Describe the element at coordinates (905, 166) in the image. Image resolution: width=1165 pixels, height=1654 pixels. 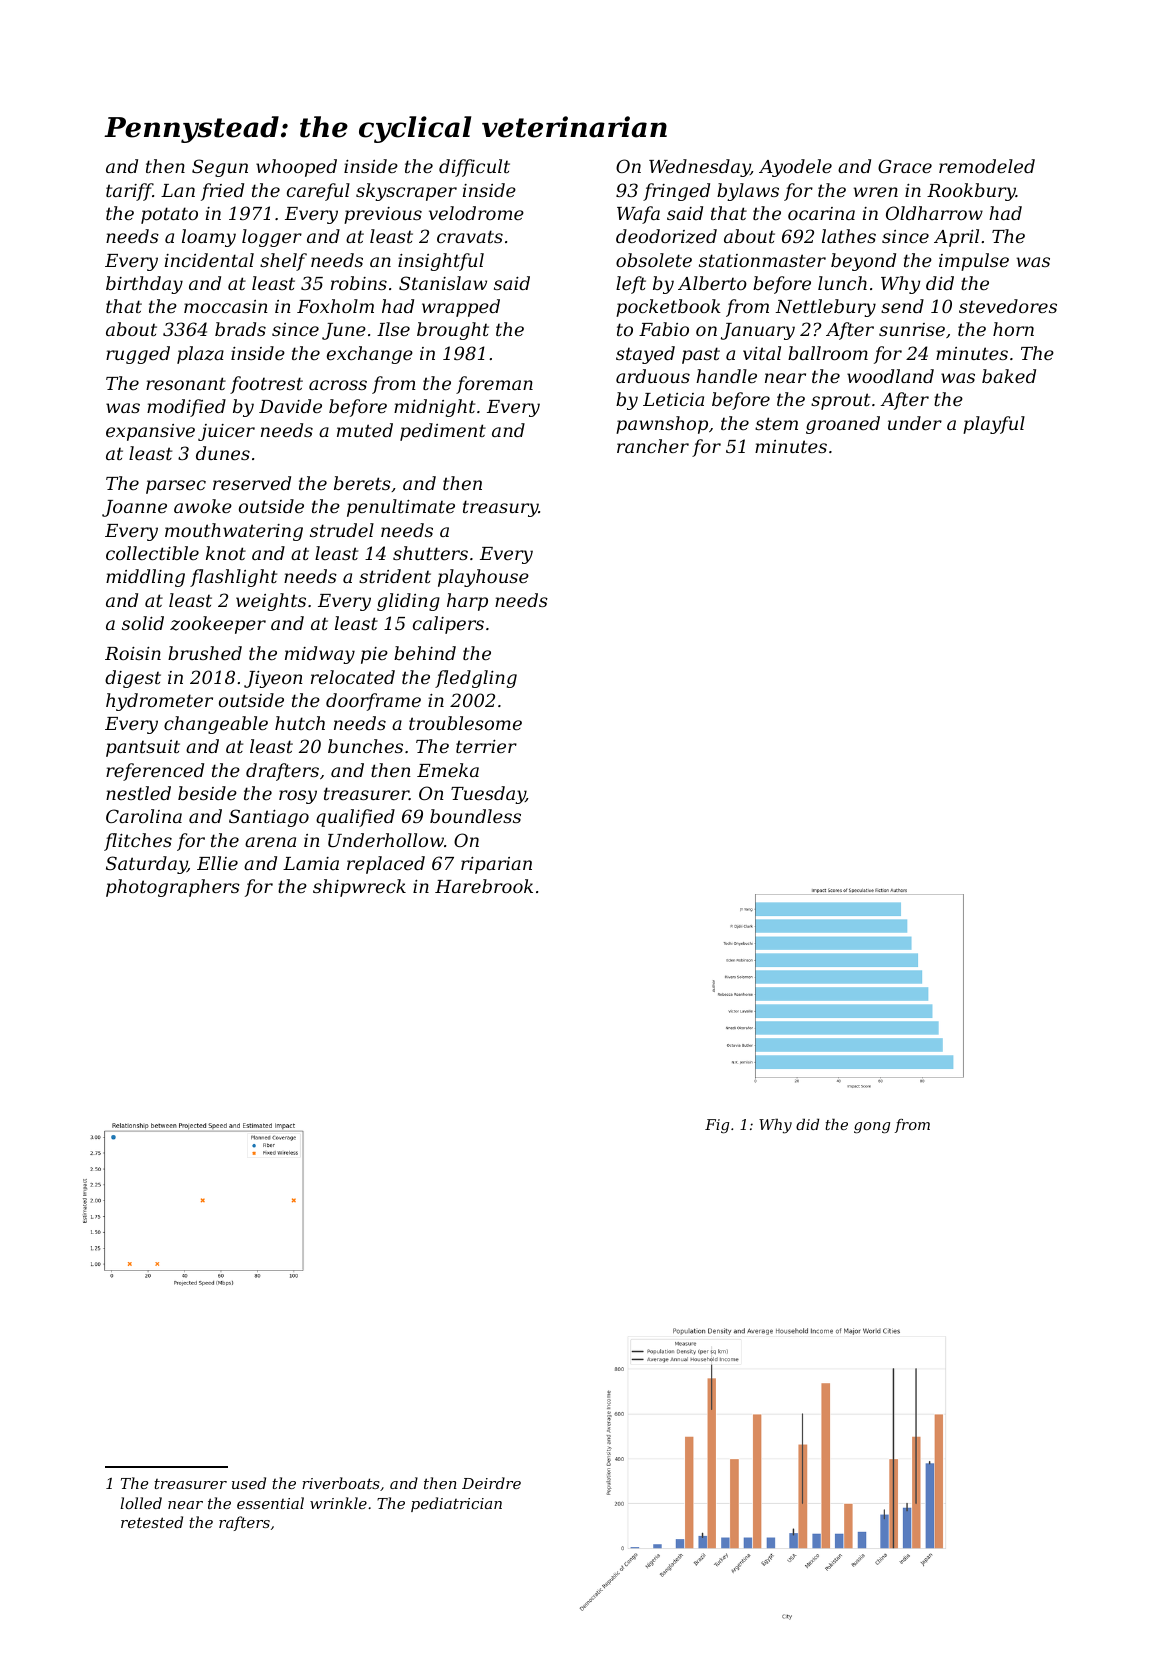
I see `Grace` at that location.
